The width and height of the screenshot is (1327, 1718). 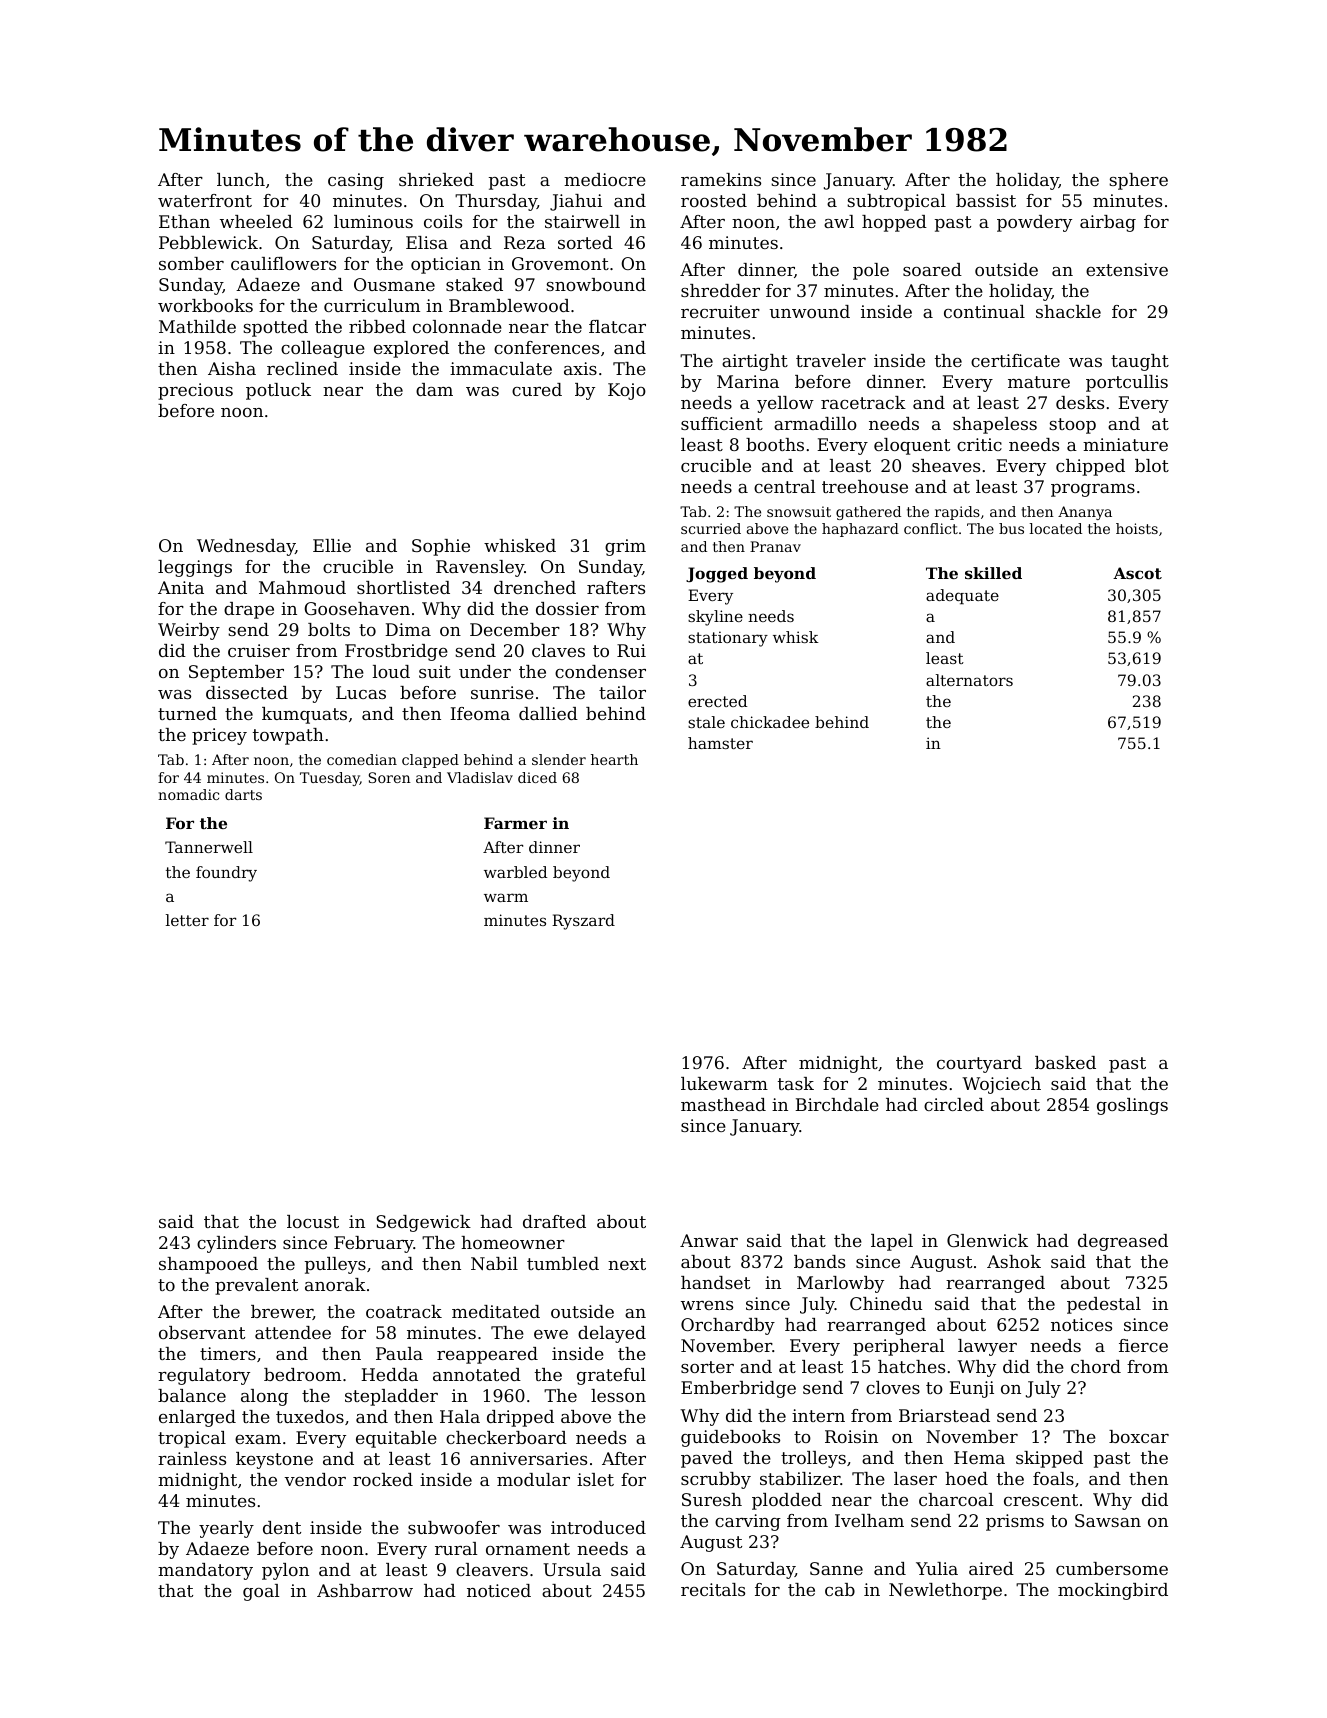 What do you see at coordinates (730, 1438) in the screenshot?
I see `guidebooks` at bounding box center [730, 1438].
